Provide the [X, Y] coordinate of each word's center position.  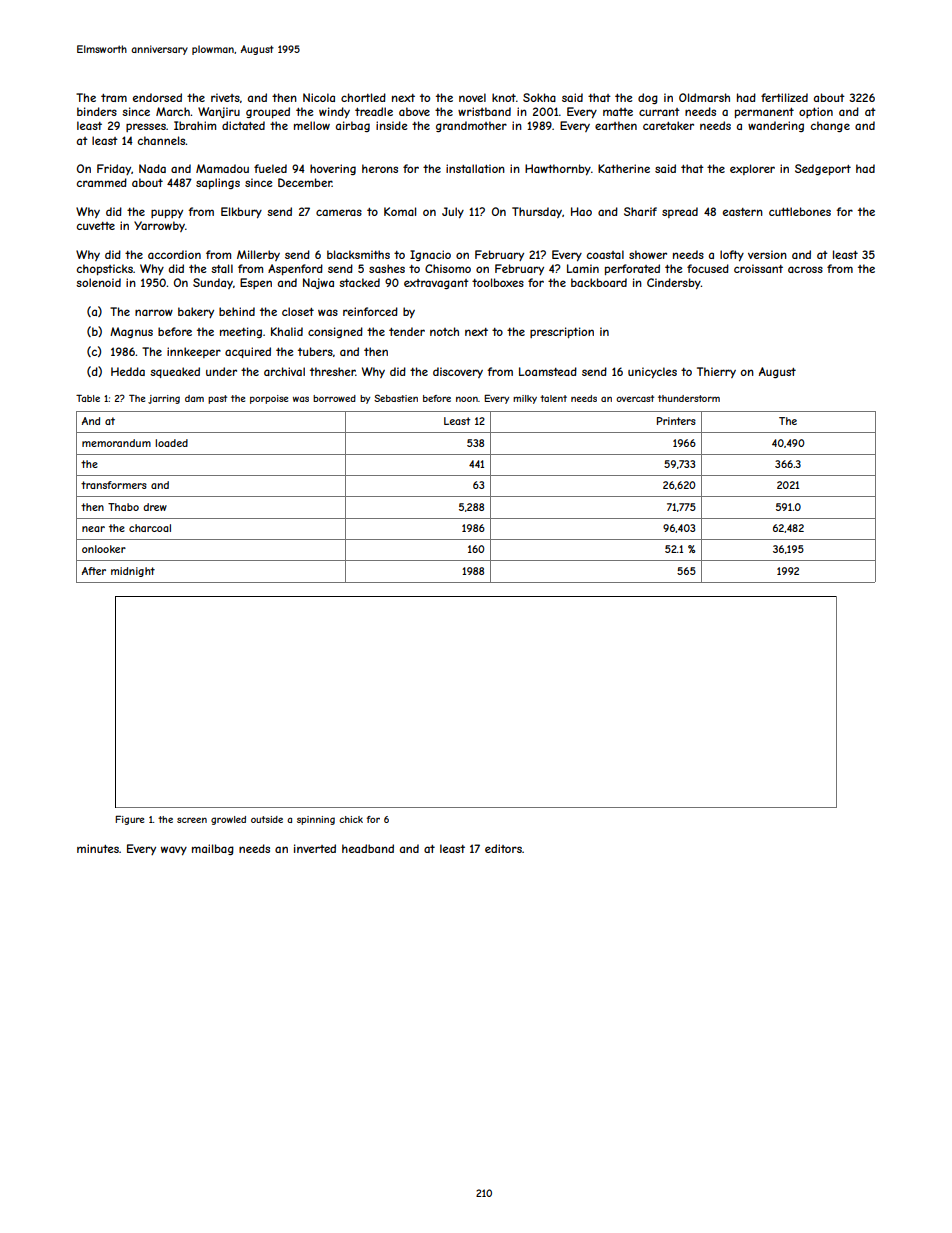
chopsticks [105, 269]
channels [162, 140]
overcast [635, 398]
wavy [174, 850]
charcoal [150, 528]
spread [680, 212]
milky [525, 399]
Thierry [716, 372]
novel [472, 97]
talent [553, 398]
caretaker [668, 125]
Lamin [583, 268]
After [94, 571]
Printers [676, 421]
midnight [133, 572]
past [217, 399]
